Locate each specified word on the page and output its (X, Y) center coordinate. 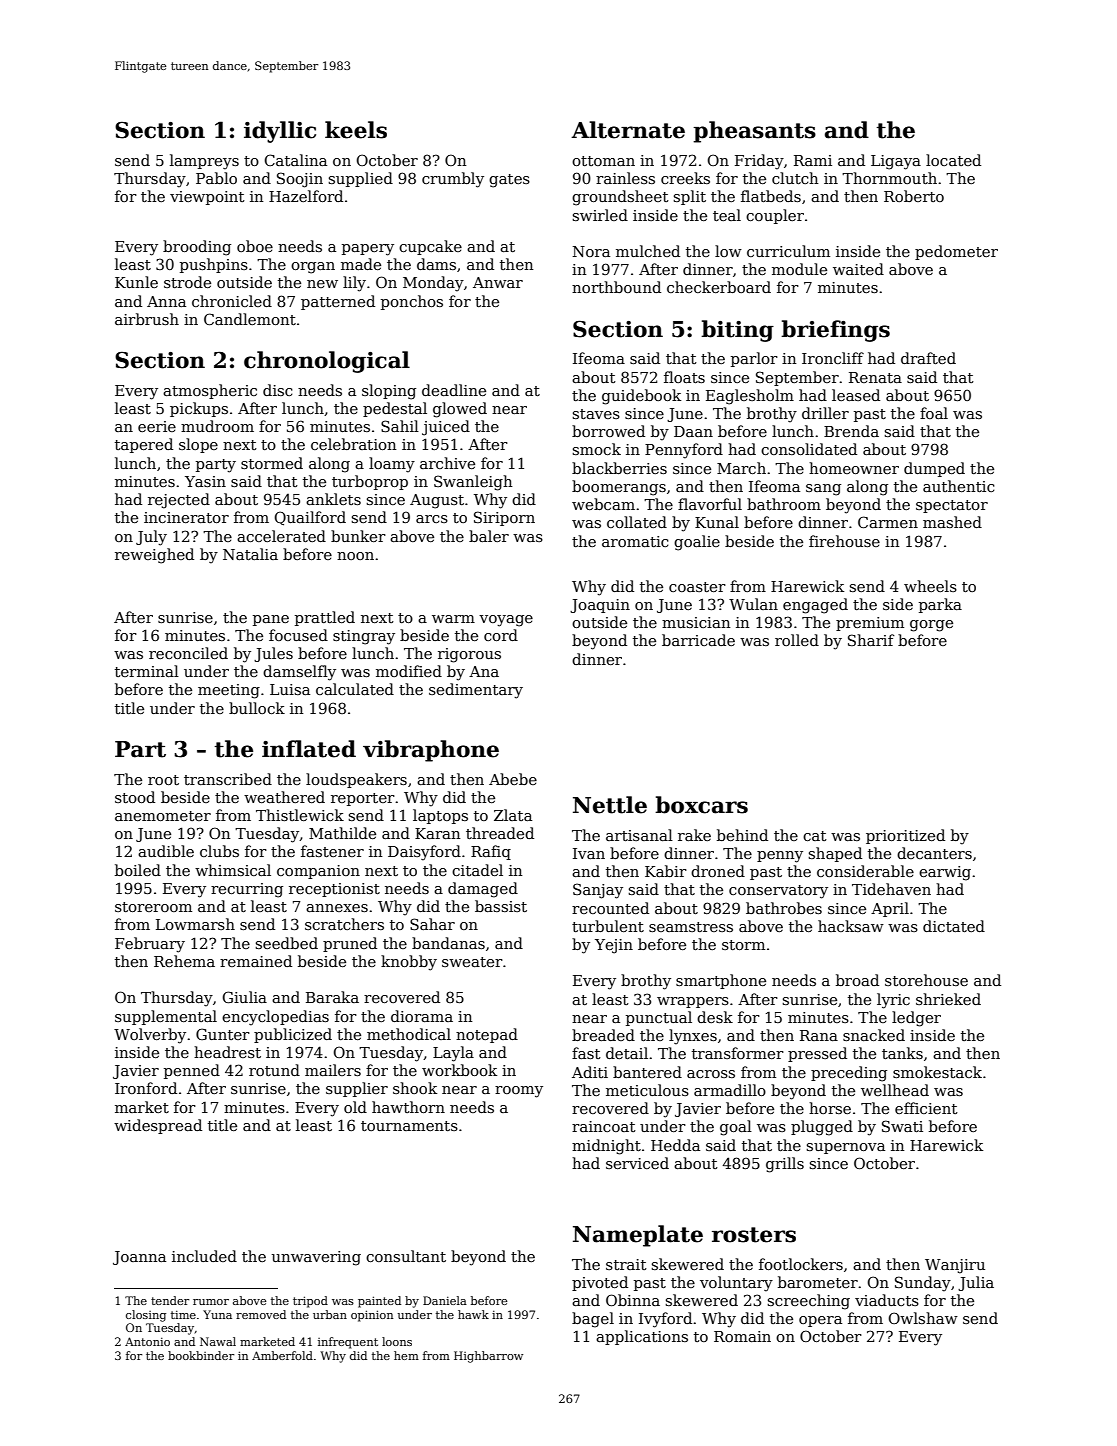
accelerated (281, 536)
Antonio (147, 1341)
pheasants (754, 132)
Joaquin (600, 606)
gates (509, 181)
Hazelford (306, 196)
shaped (835, 854)
